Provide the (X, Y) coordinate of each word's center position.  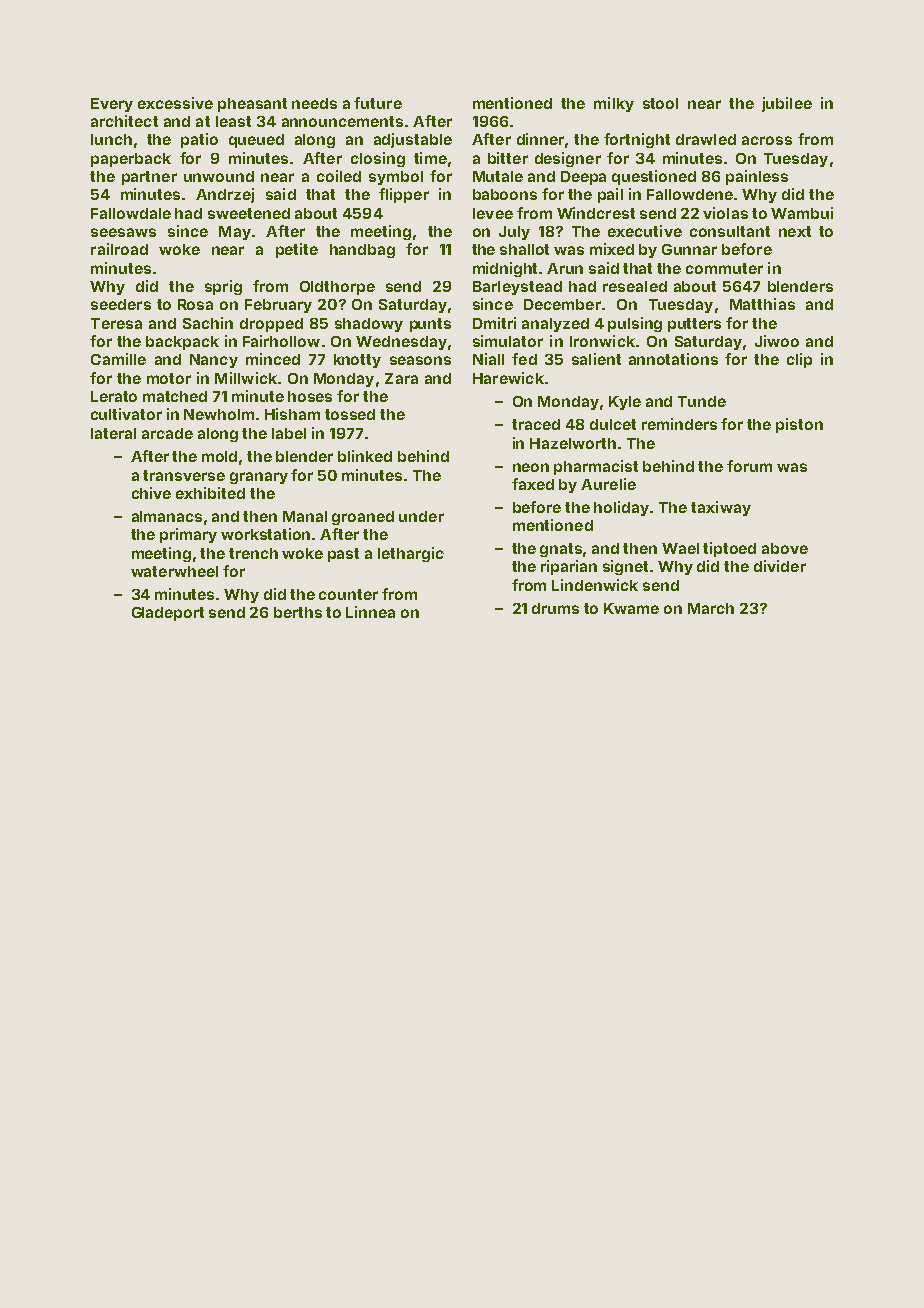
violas (725, 213)
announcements (342, 121)
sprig (223, 287)
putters (694, 325)
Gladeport (168, 614)
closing (378, 159)
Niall (488, 359)
